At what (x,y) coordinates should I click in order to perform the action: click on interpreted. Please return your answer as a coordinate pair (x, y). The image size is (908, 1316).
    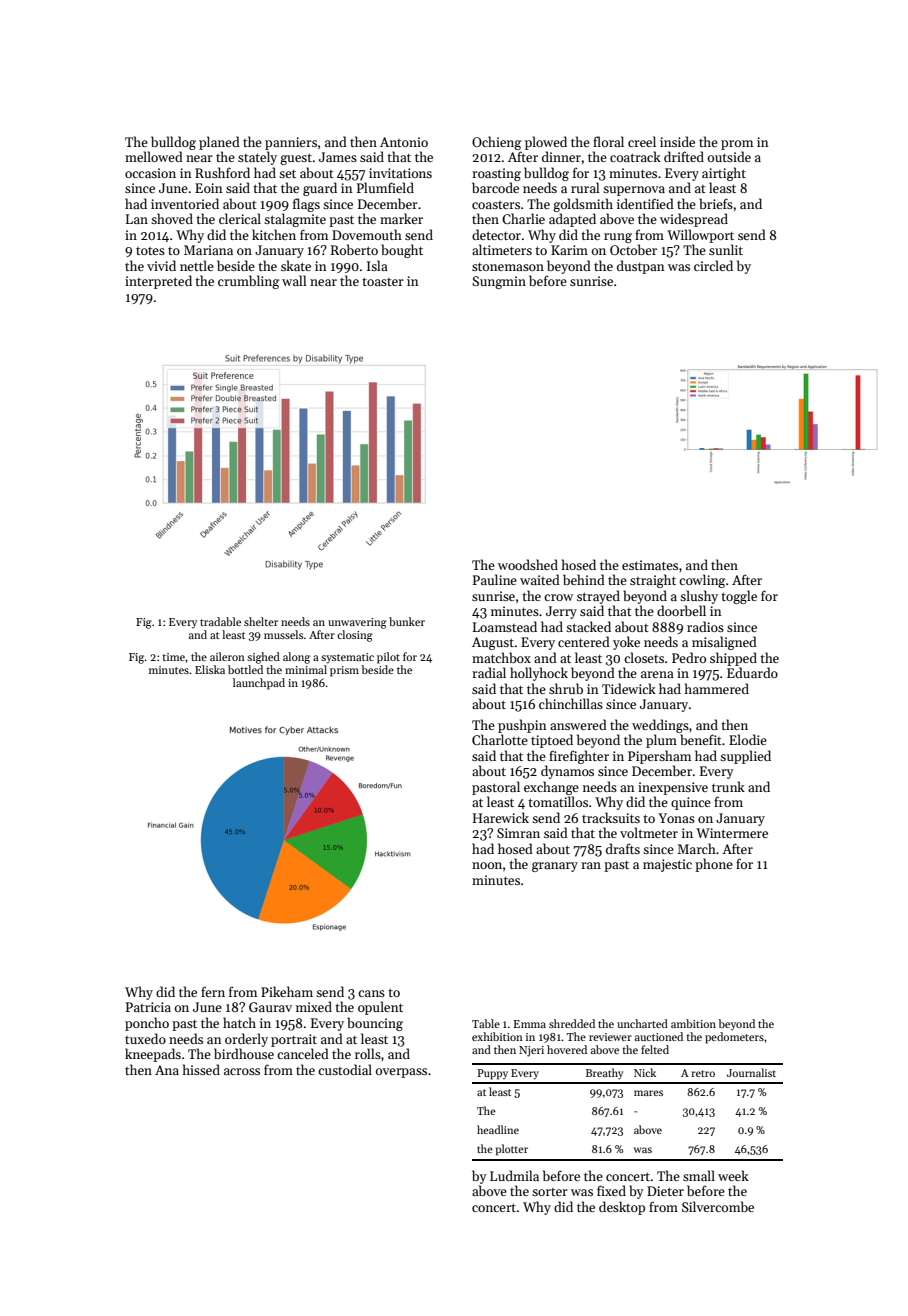
    Looking at the image, I should click on (158, 282).
